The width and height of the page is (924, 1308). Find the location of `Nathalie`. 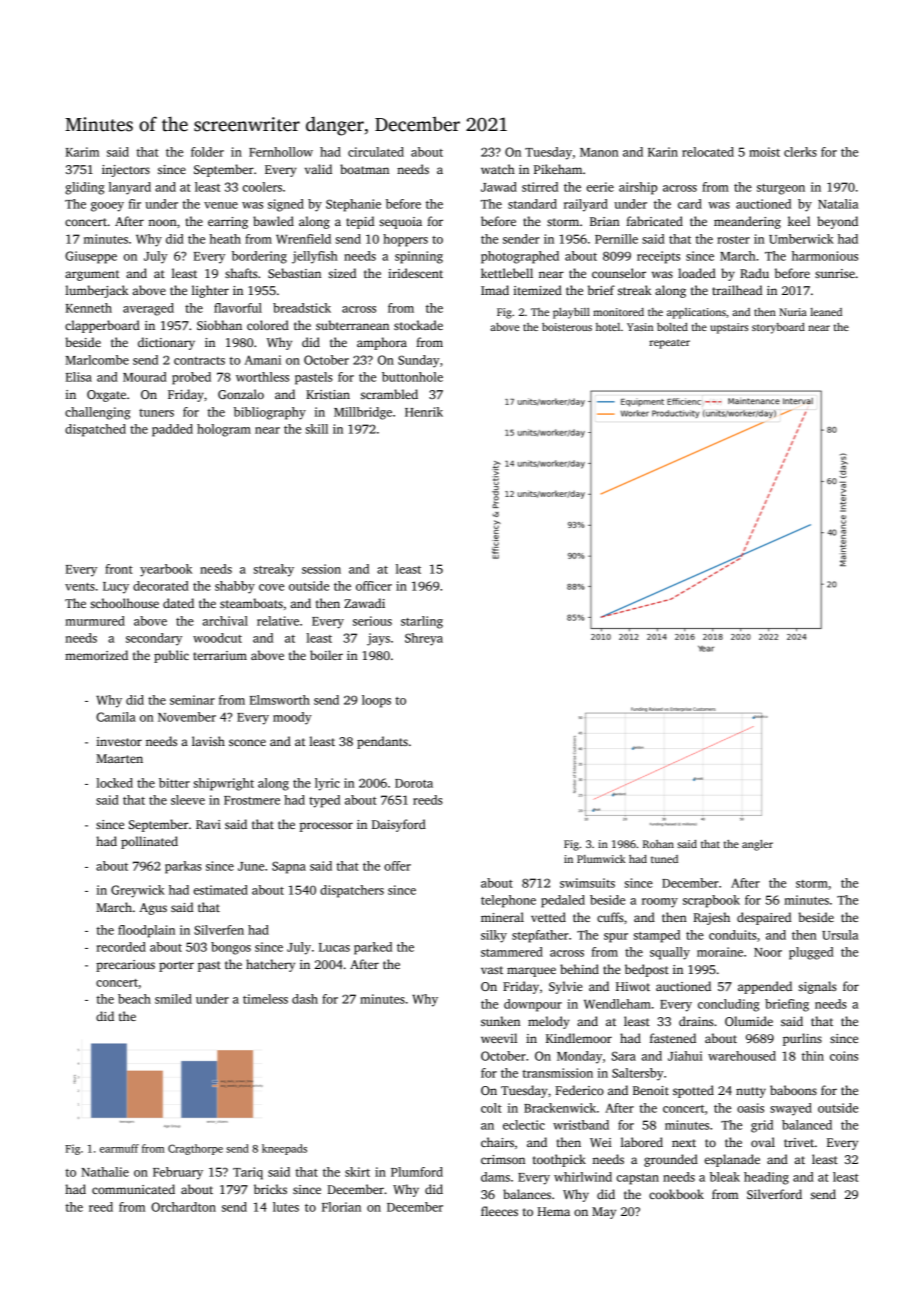

Nathalie is located at coordinates (105, 1172).
